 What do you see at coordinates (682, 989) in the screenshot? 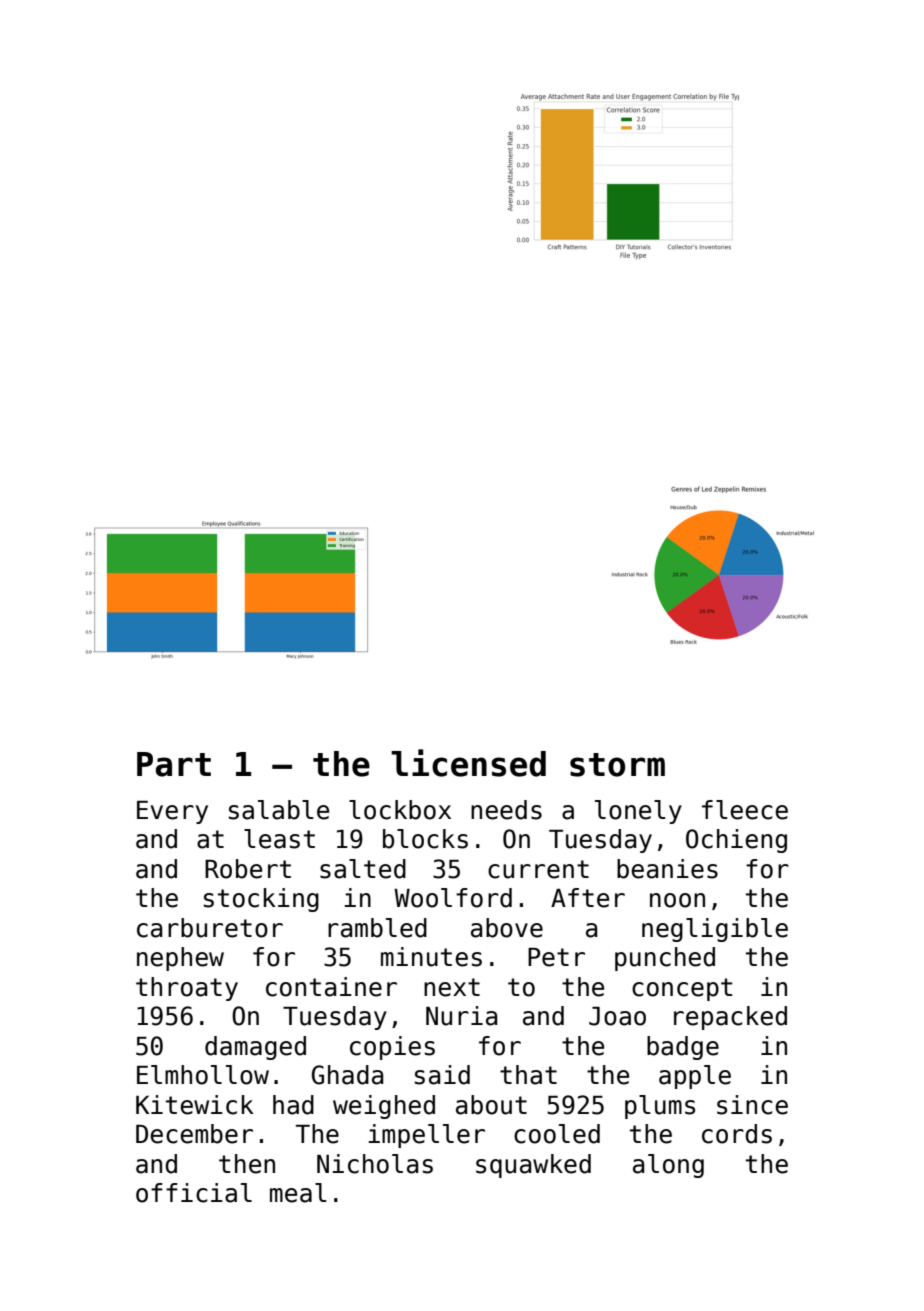
I see `concept` at bounding box center [682, 989].
